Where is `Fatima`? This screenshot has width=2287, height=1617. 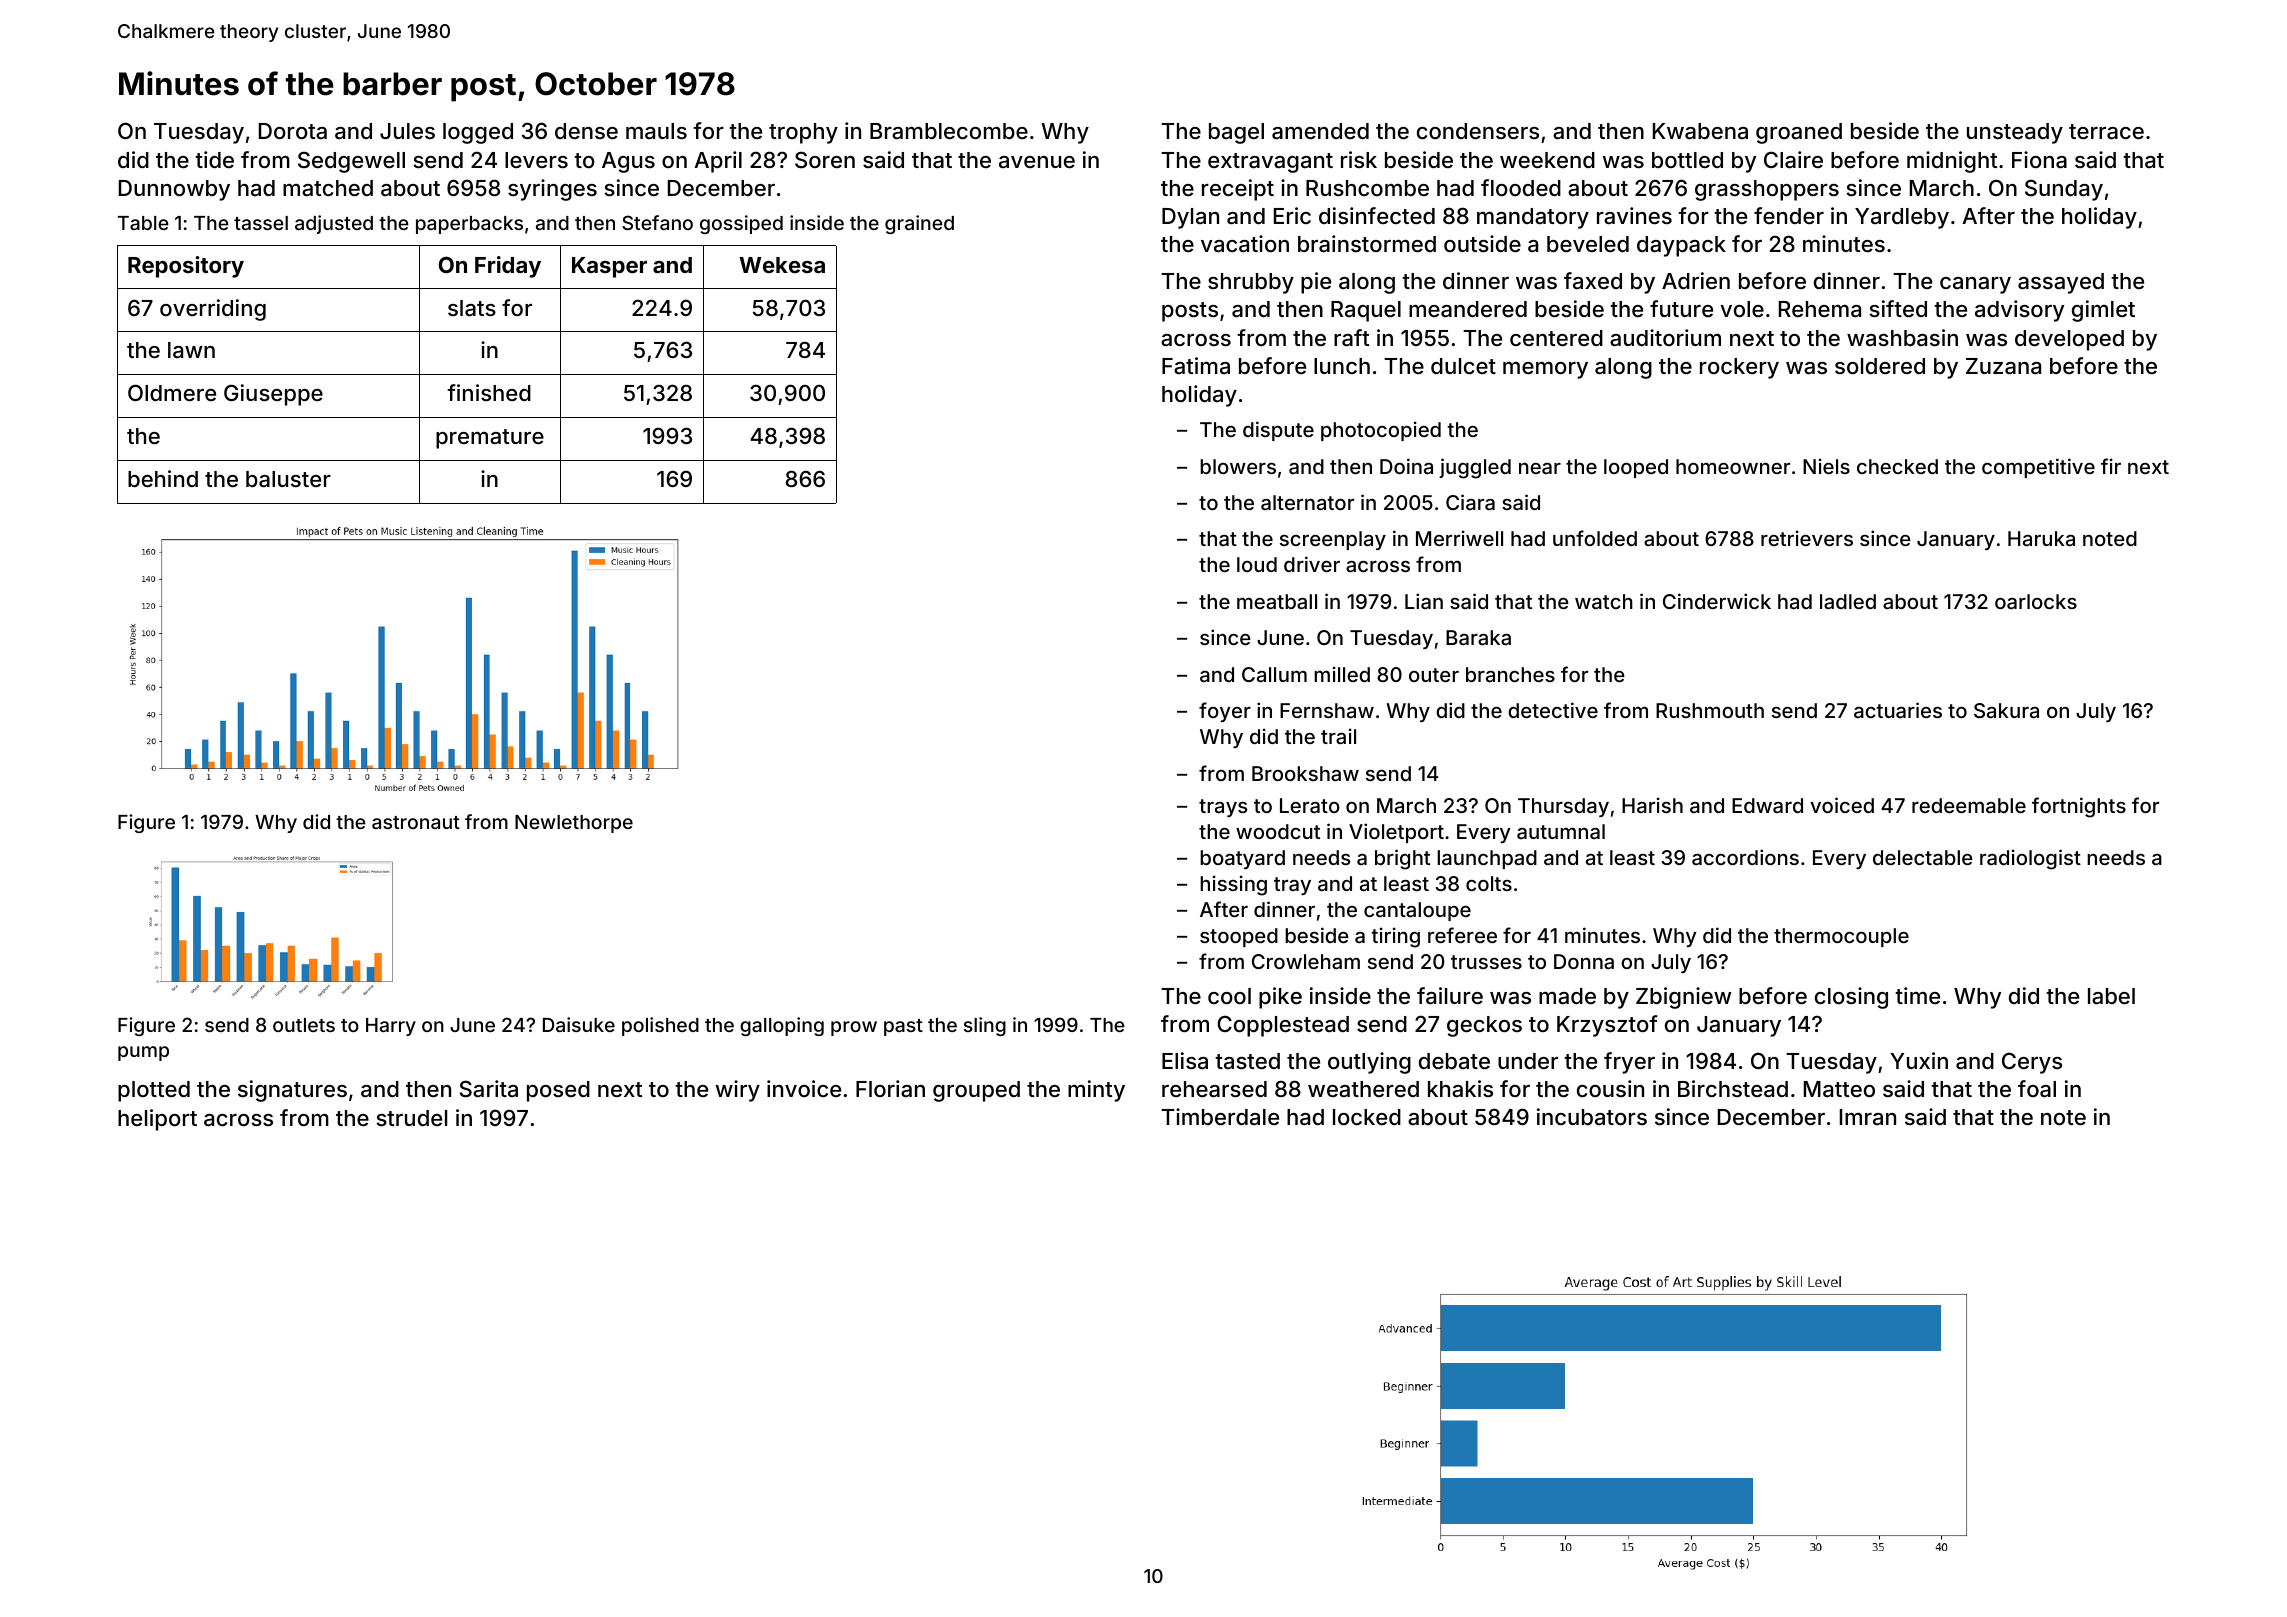 Fatima is located at coordinates (1196, 366).
